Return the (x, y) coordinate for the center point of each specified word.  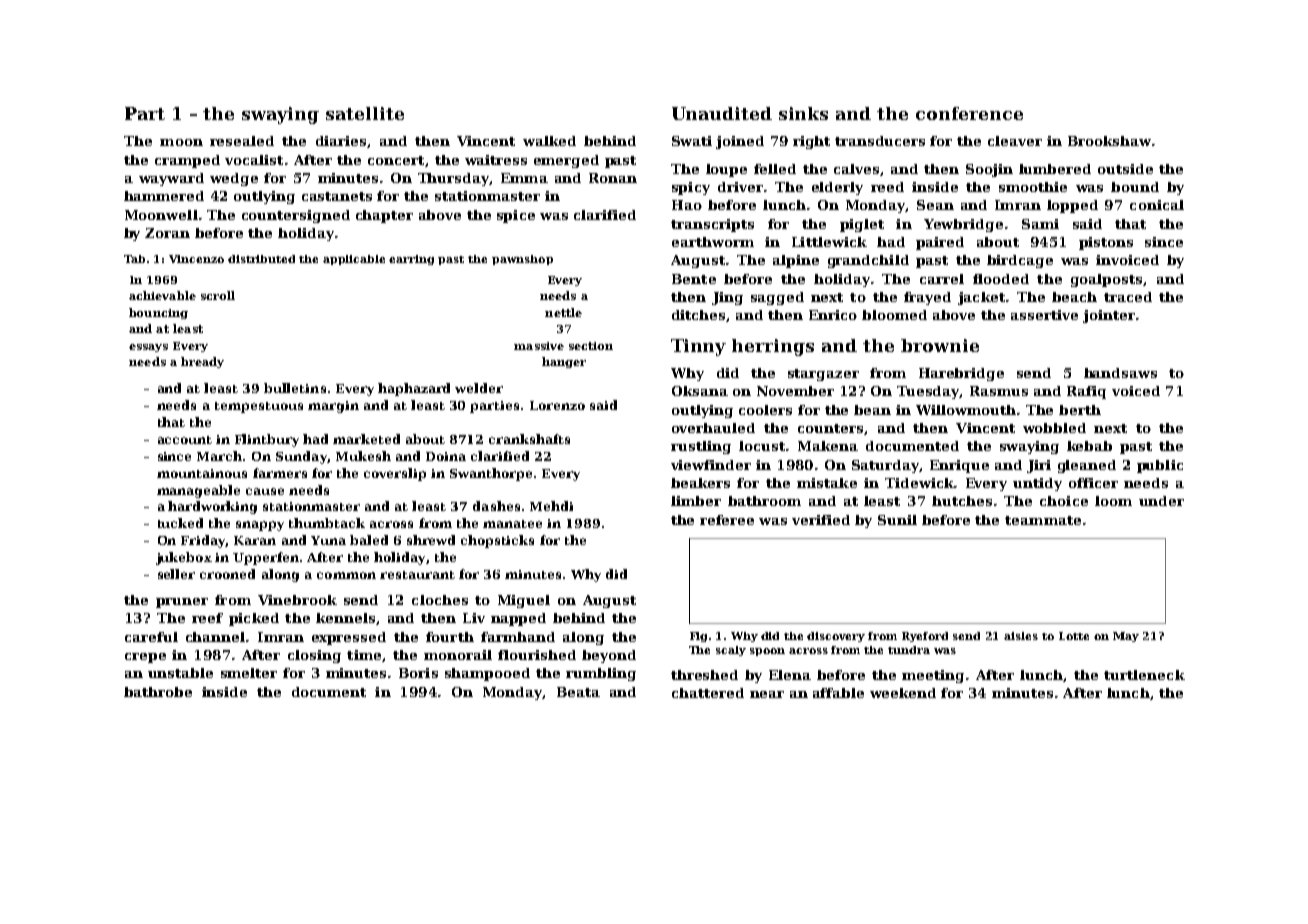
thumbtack (327, 523)
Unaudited (722, 113)
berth (1080, 410)
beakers (700, 483)
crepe (145, 658)
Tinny (698, 347)
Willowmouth (966, 410)
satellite (365, 113)
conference (969, 113)
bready (202, 362)
